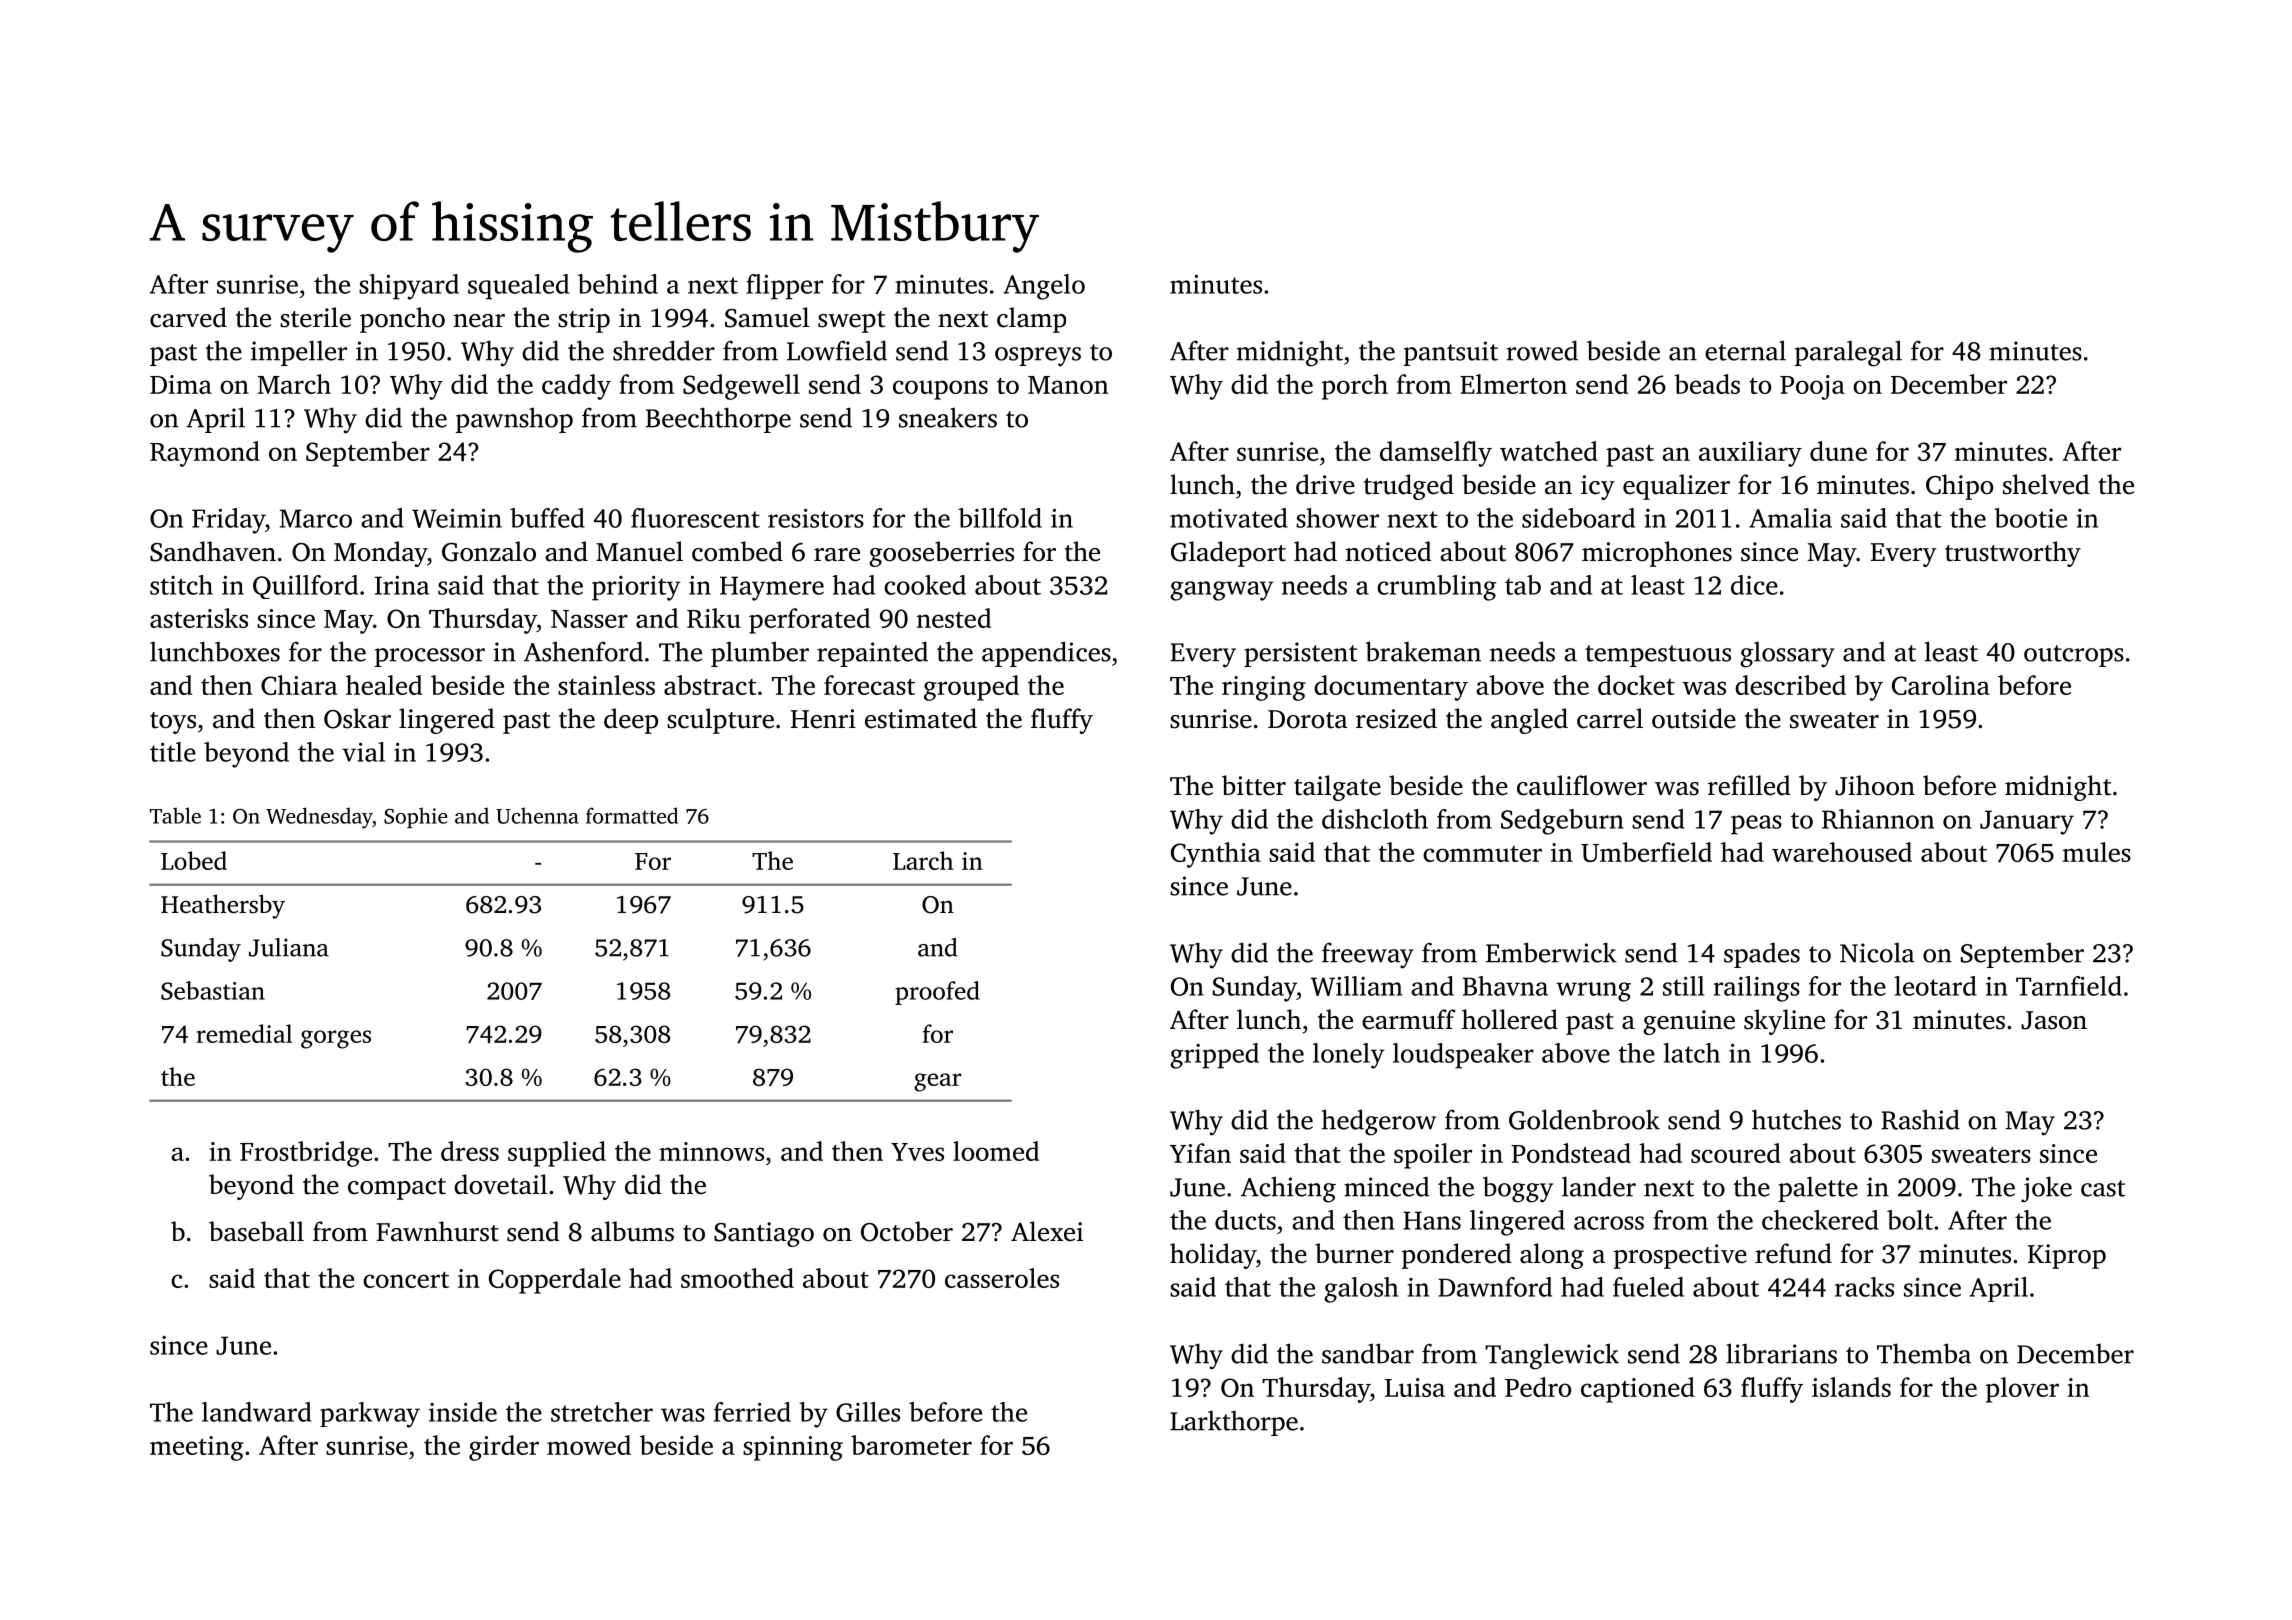 This screenshot has width=2292, height=1620. What do you see at coordinates (256, 1231) in the screenshot?
I see `baseball` at bounding box center [256, 1231].
